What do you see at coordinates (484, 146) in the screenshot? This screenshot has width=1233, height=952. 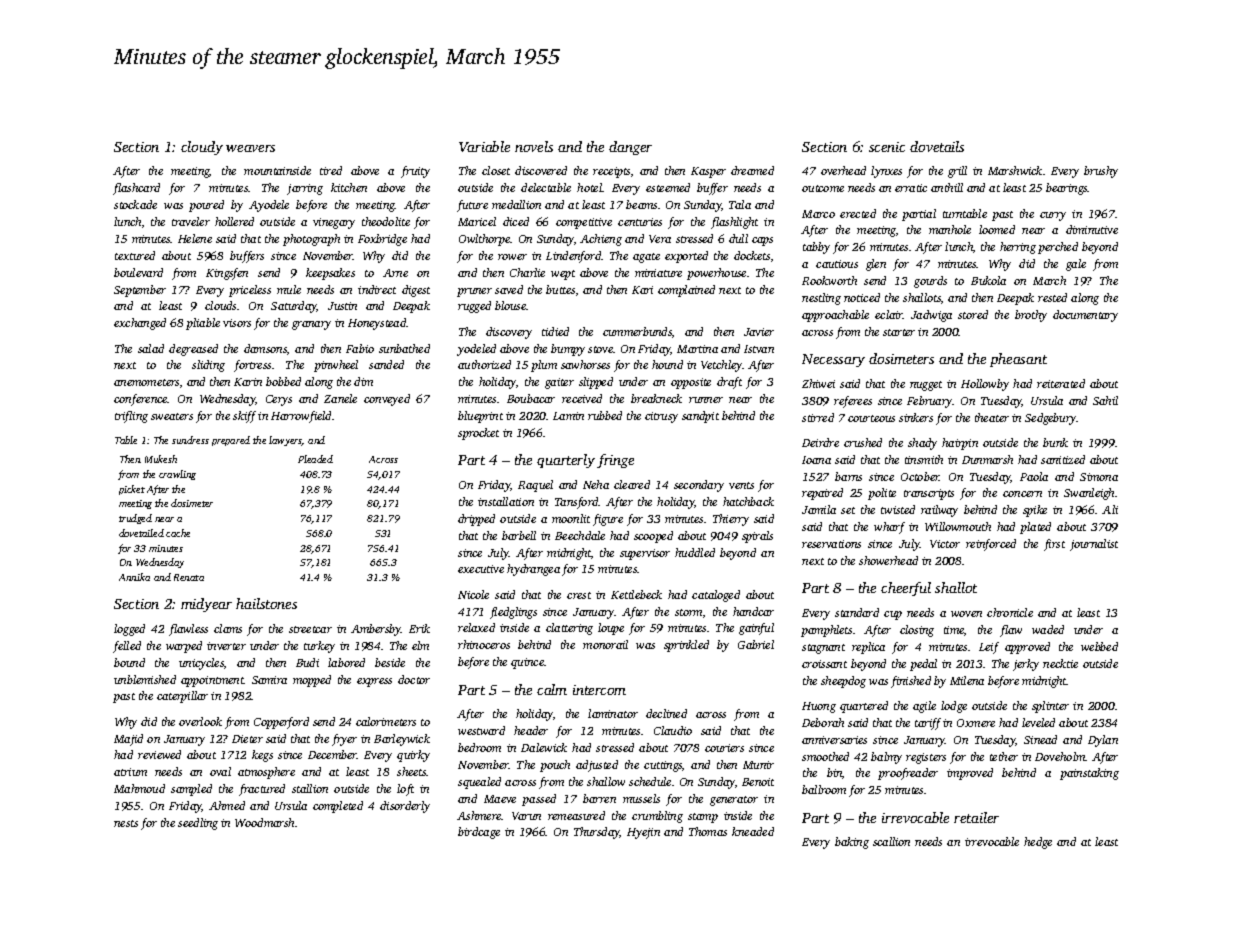 I see `Variable` at bounding box center [484, 146].
